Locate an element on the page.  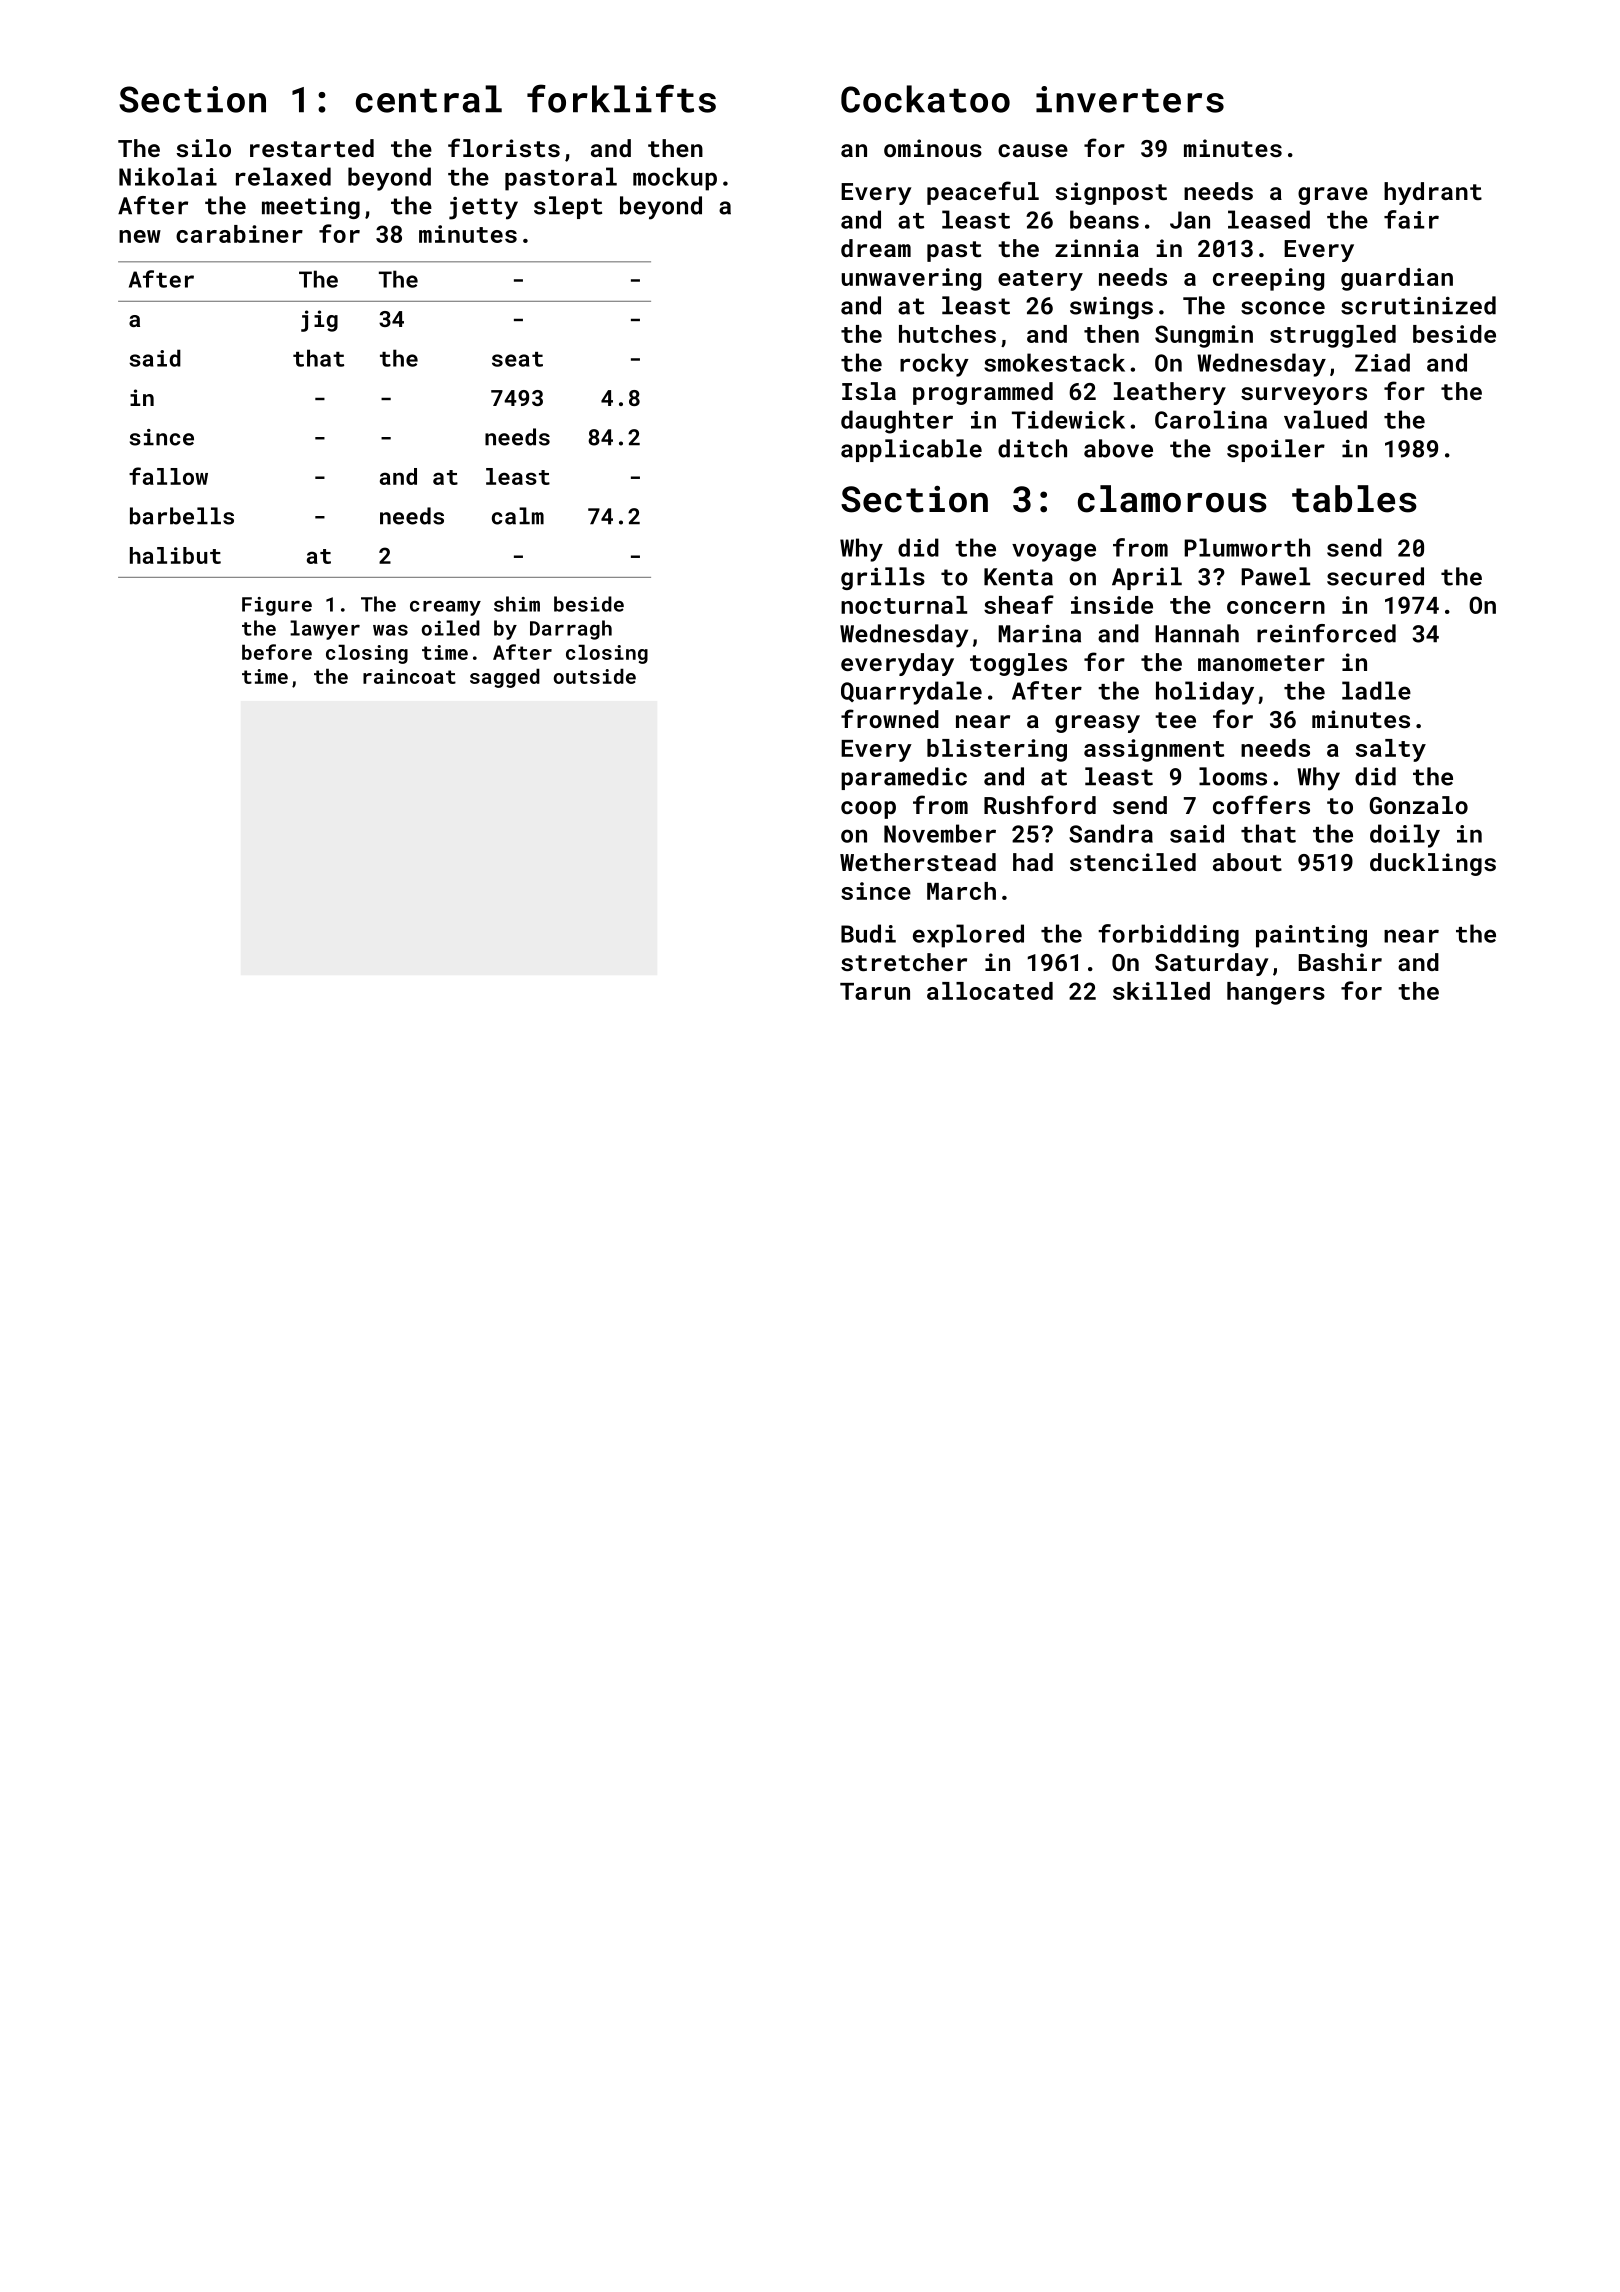
calm is located at coordinates (518, 516).
